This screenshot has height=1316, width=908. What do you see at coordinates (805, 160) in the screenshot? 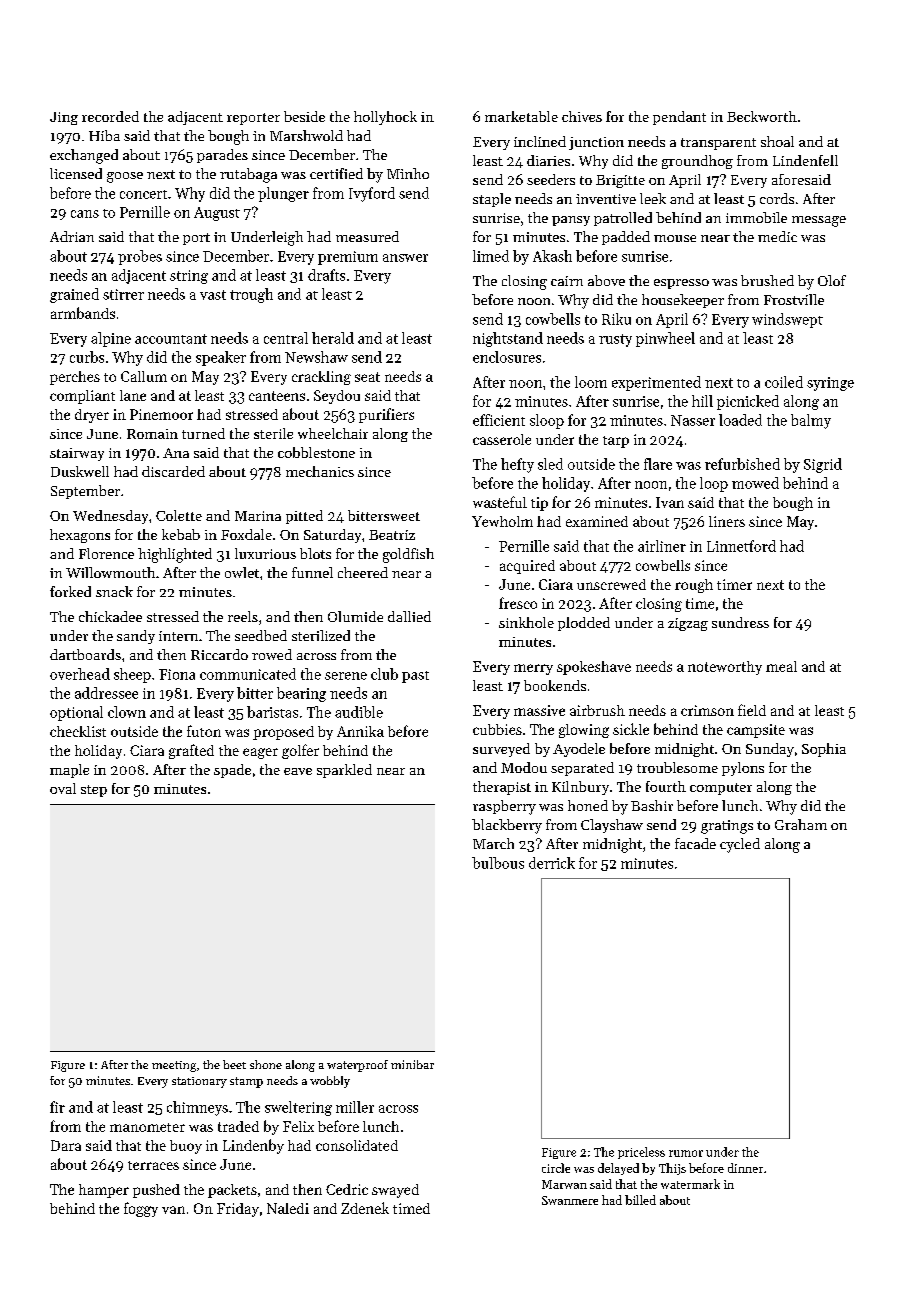
I see `Lindenfell` at bounding box center [805, 160].
